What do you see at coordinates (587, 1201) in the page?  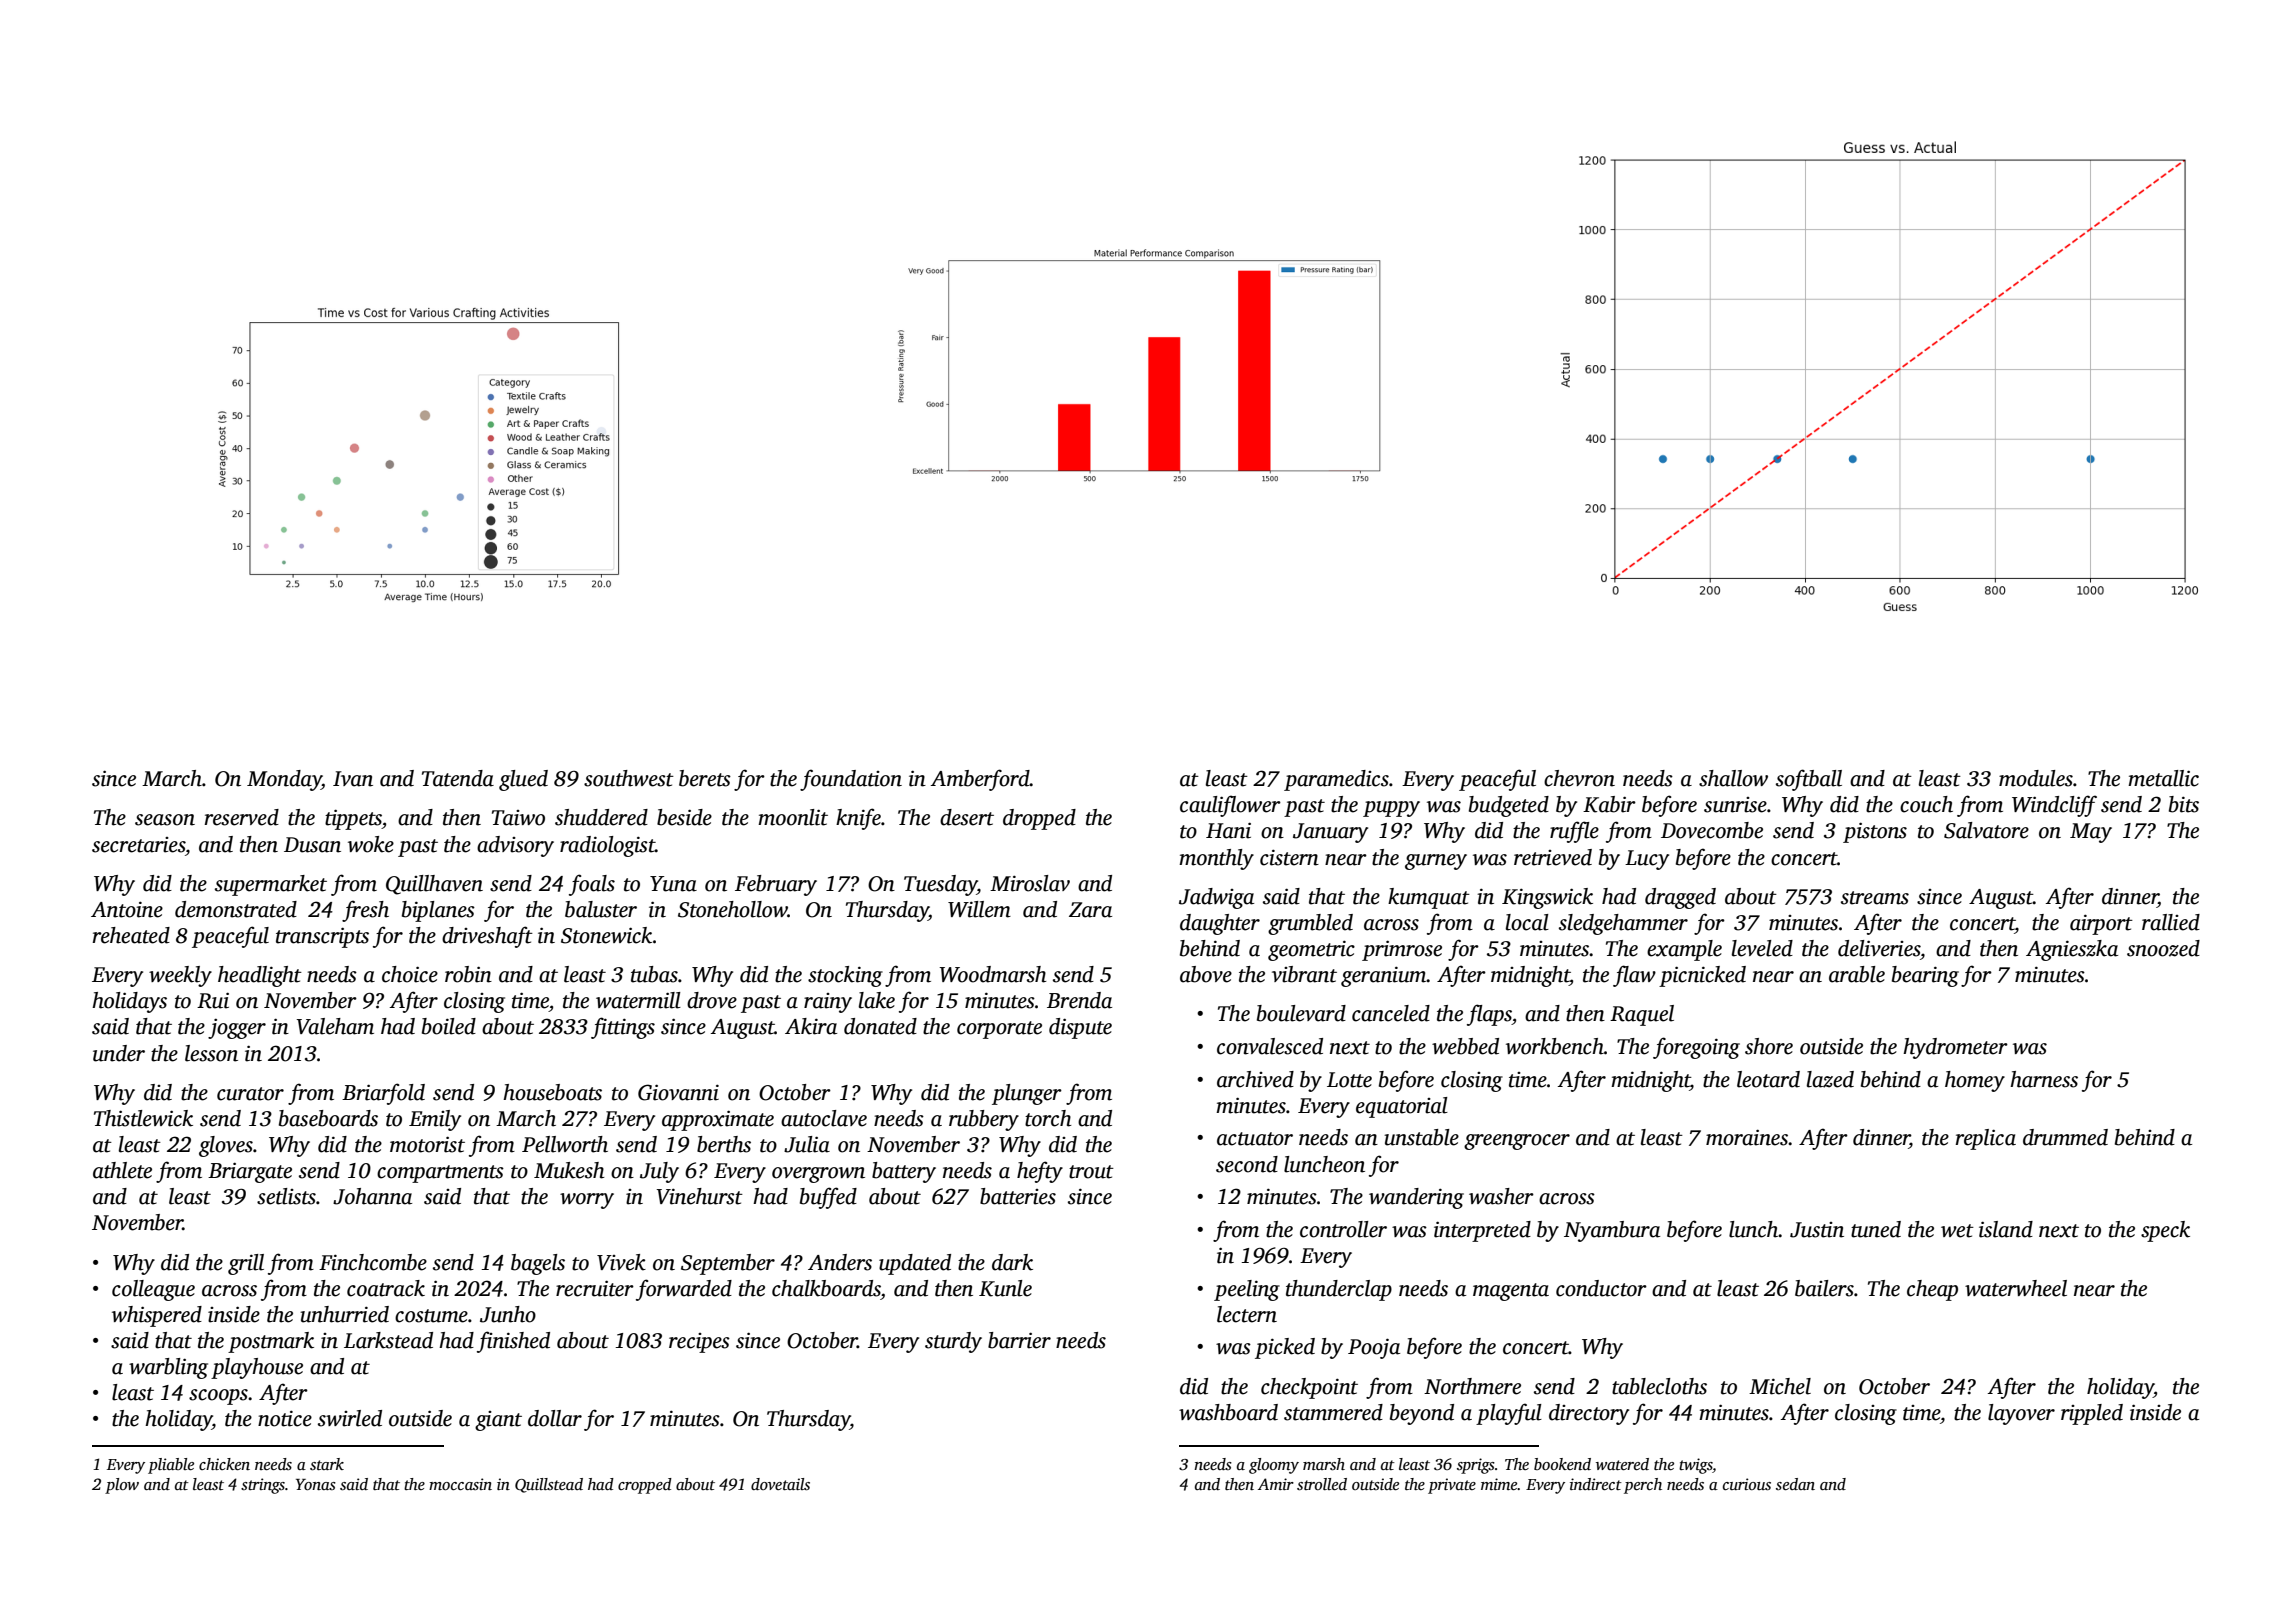 I see `worry` at bounding box center [587, 1201].
